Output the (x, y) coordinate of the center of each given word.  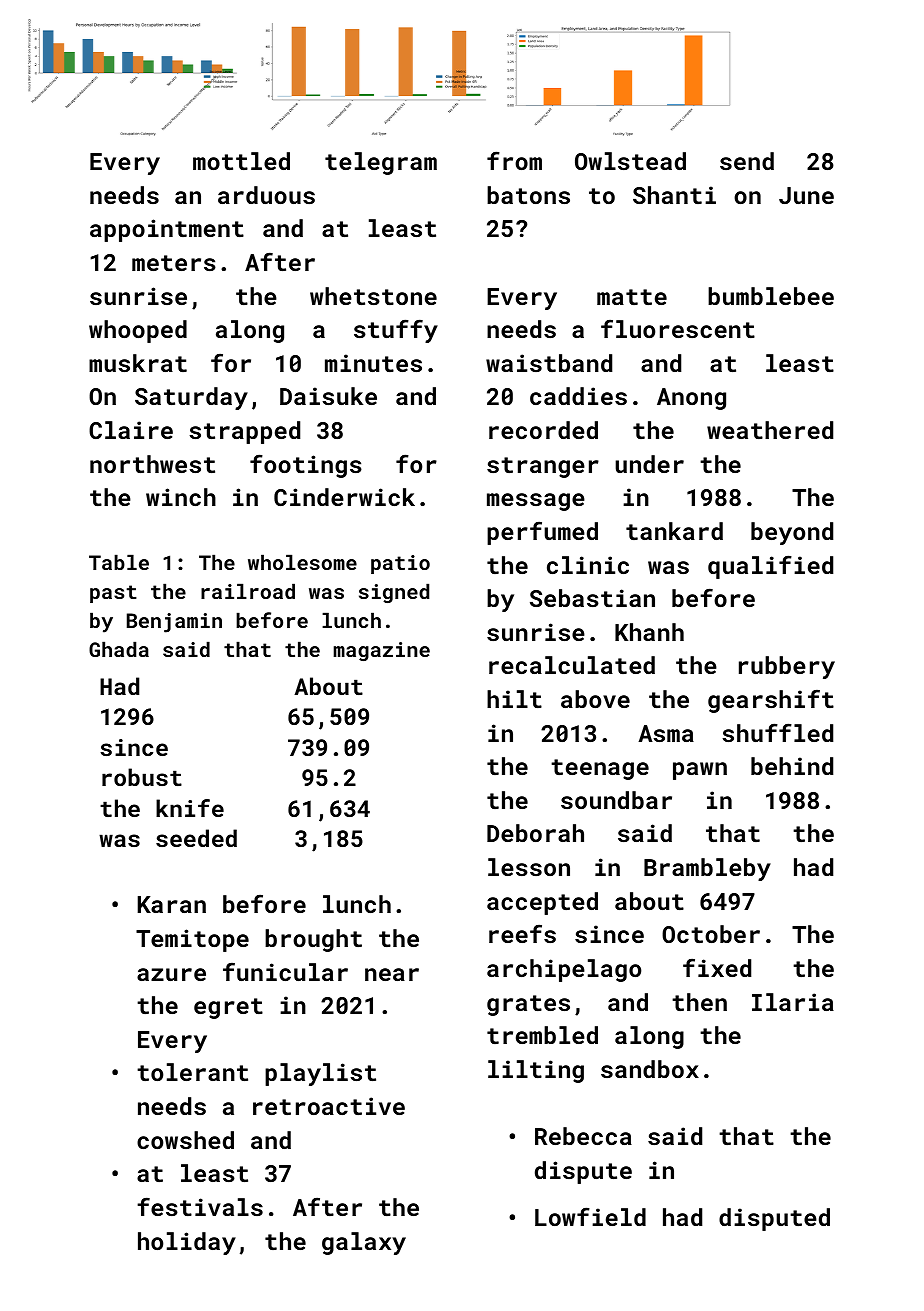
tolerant (192, 1072)
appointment (167, 230)
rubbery (787, 667)
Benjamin (174, 623)
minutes (373, 363)
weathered (770, 430)
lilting (536, 1071)
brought (313, 940)
